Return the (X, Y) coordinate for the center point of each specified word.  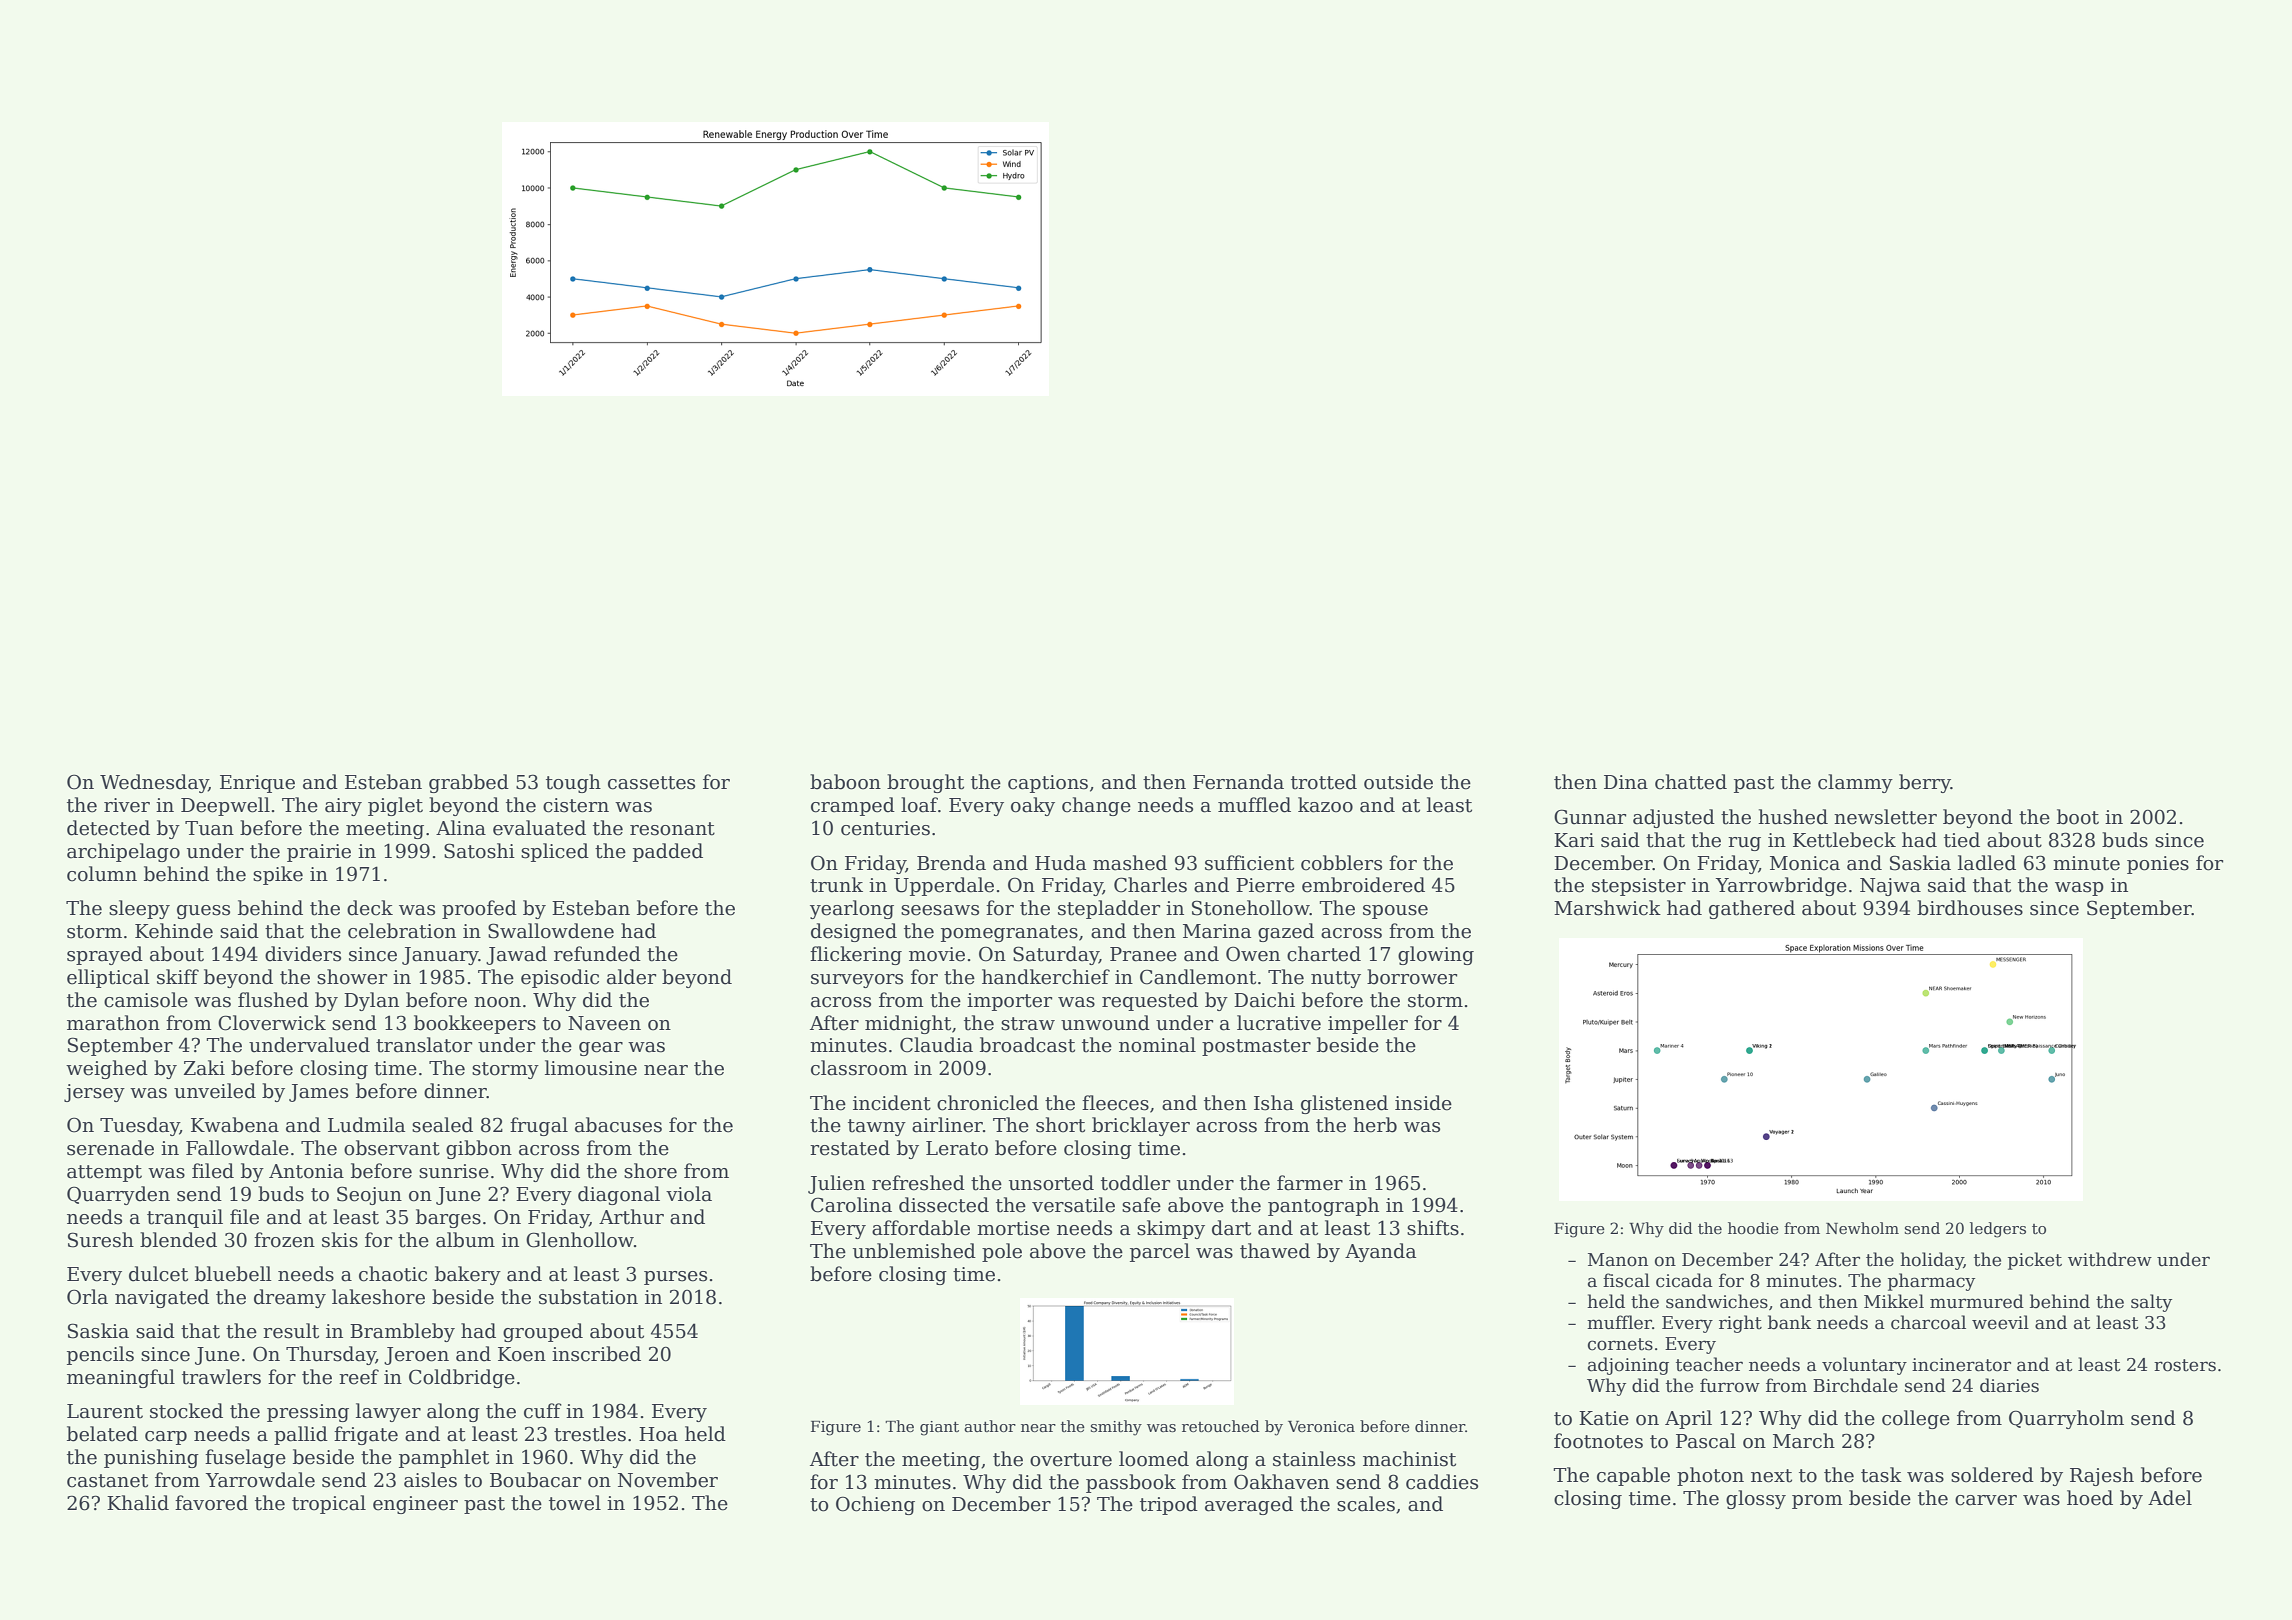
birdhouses (1970, 908)
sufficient (1249, 863)
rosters (2185, 1365)
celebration (402, 931)
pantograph (1323, 1206)
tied (1962, 840)
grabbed (469, 783)
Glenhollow (580, 1240)
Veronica (1321, 1426)
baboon (845, 782)
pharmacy (1931, 1282)
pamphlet (444, 1458)
